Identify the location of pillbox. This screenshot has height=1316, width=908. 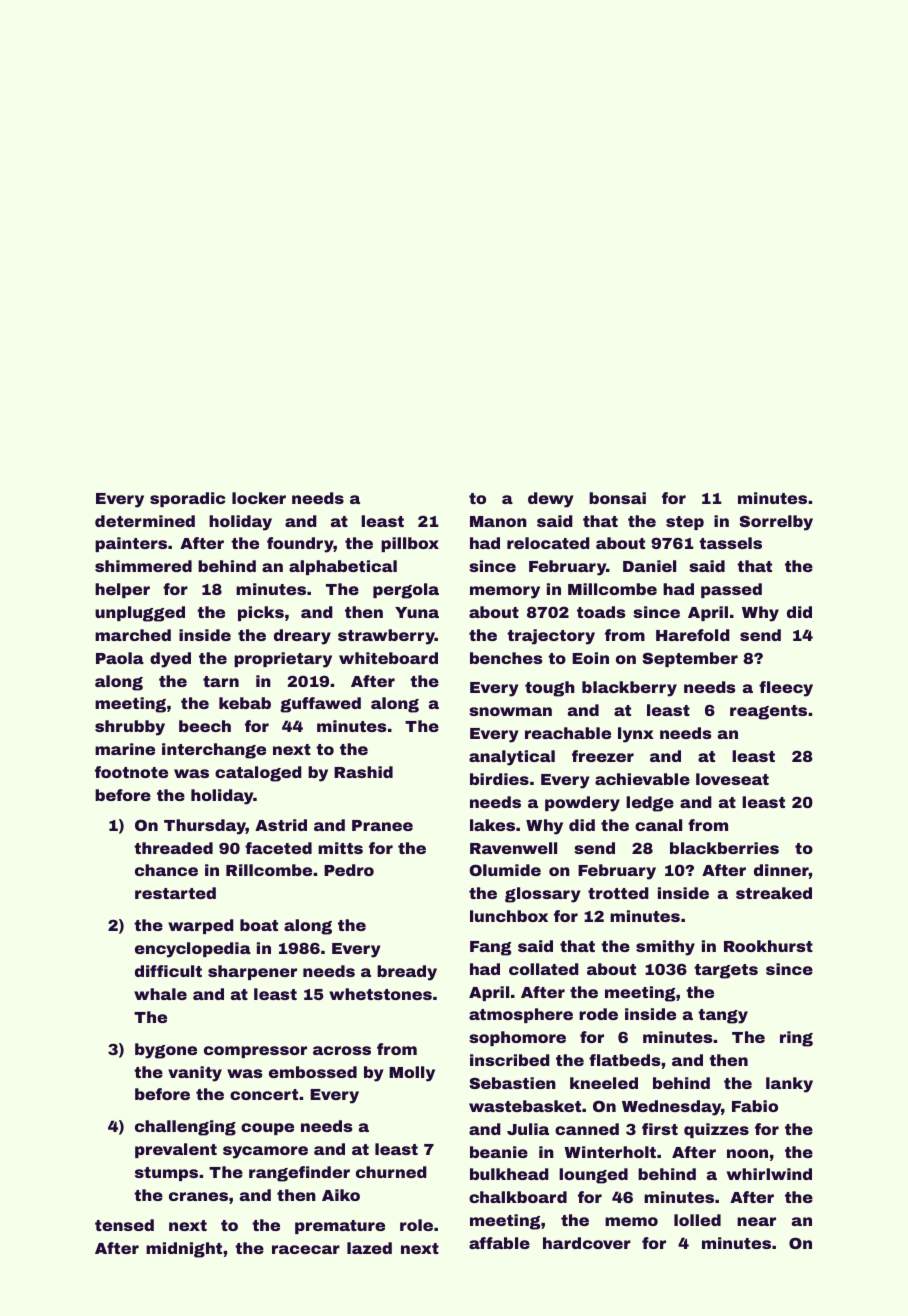
(410, 544).
